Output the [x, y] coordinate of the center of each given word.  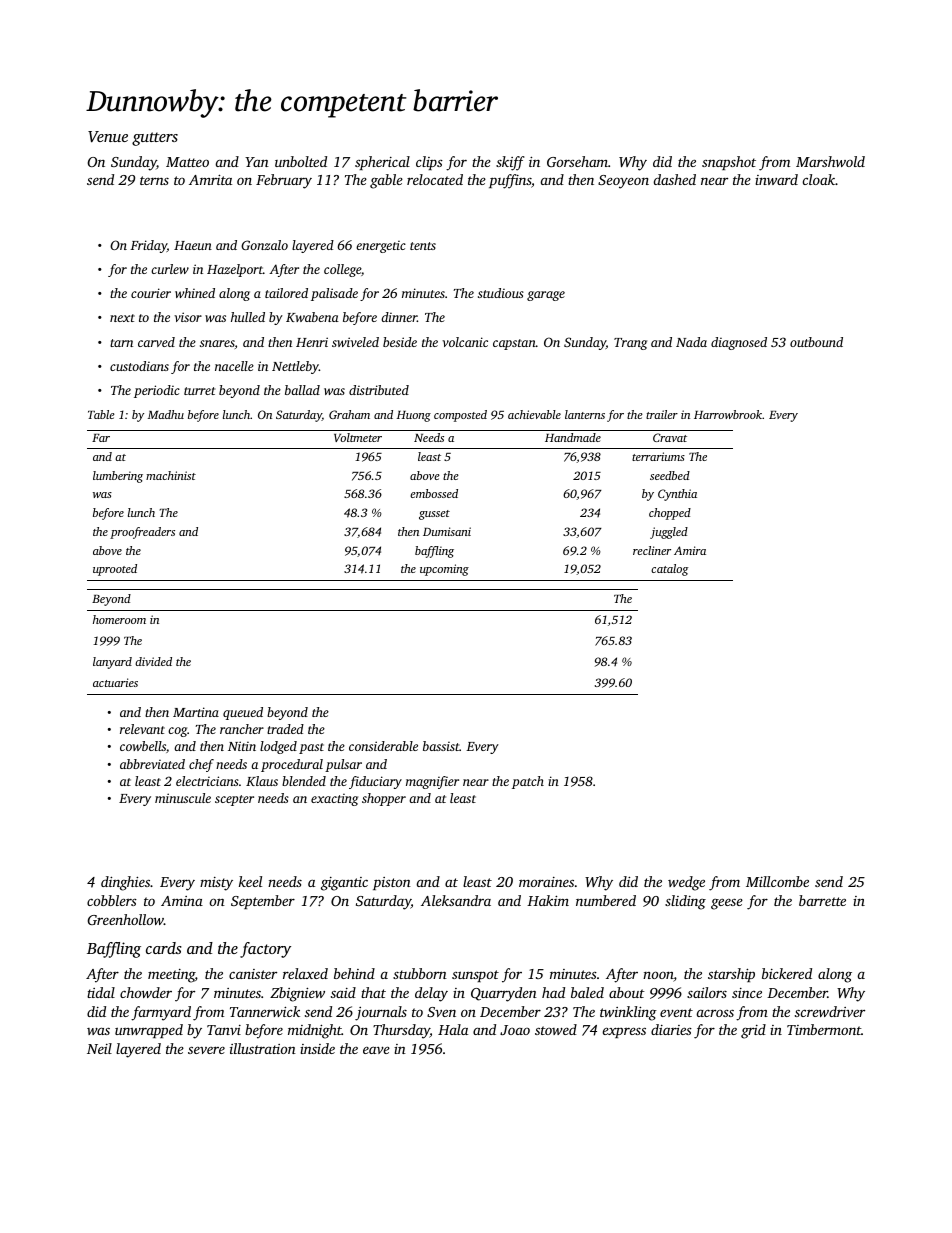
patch [528, 782]
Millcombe [777, 881]
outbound [816, 342]
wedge [686, 883]
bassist [441, 746]
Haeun [193, 245]
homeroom [119, 619]
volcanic [465, 342]
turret [199, 391]
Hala [453, 1029]
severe [206, 1050]
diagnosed [739, 343]
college [342, 270]
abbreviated [152, 764]
